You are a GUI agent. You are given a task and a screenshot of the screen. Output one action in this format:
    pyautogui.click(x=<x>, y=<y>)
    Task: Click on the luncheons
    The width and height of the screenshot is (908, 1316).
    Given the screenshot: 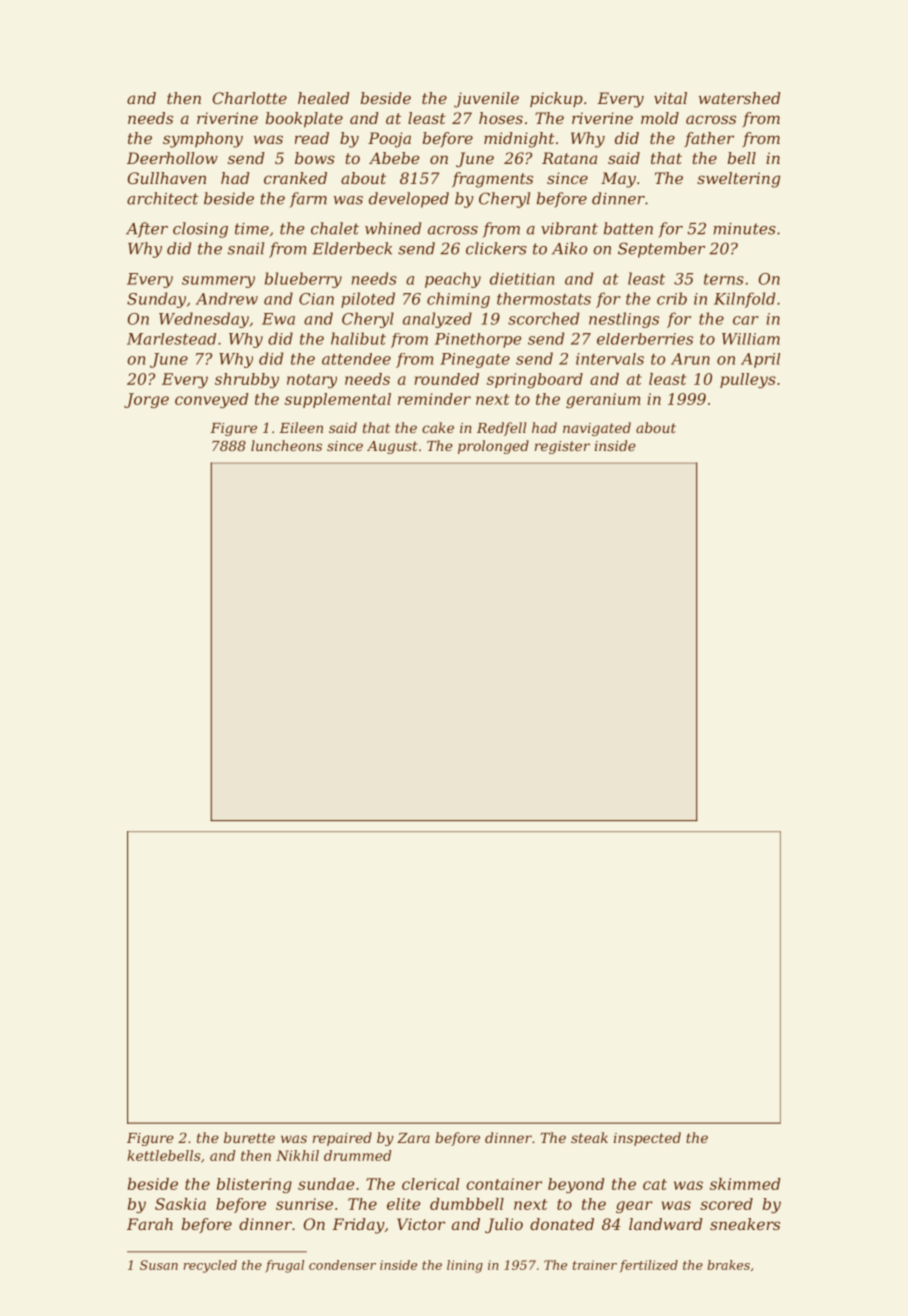 What is the action you would take?
    pyautogui.click(x=286, y=445)
